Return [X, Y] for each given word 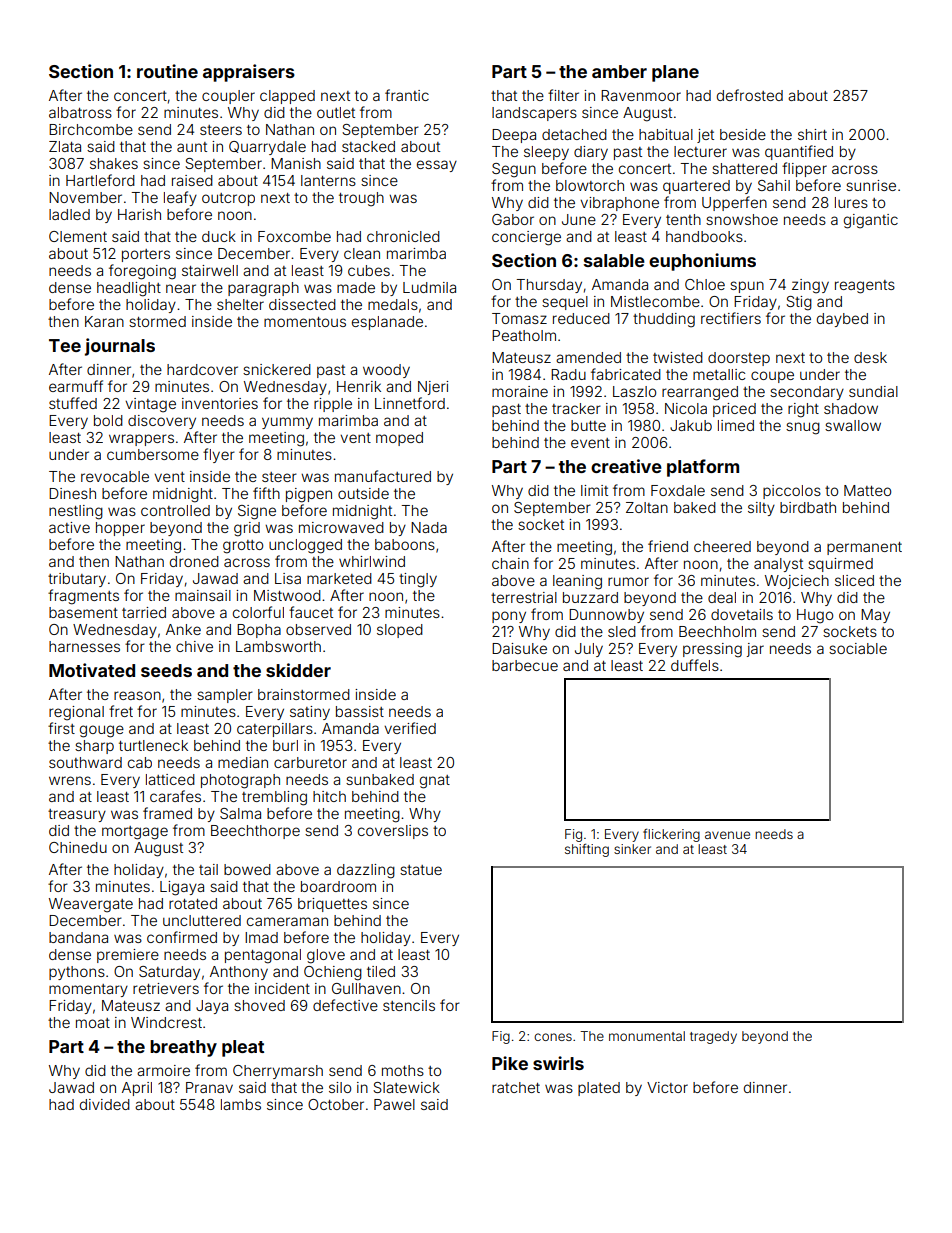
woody [386, 371]
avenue [727, 835]
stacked [368, 146]
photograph [240, 781]
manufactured [383, 476]
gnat [435, 782]
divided [105, 1104]
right [803, 410]
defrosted [750, 95]
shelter [240, 304]
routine [167, 71]
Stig [799, 303]
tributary [77, 580]
